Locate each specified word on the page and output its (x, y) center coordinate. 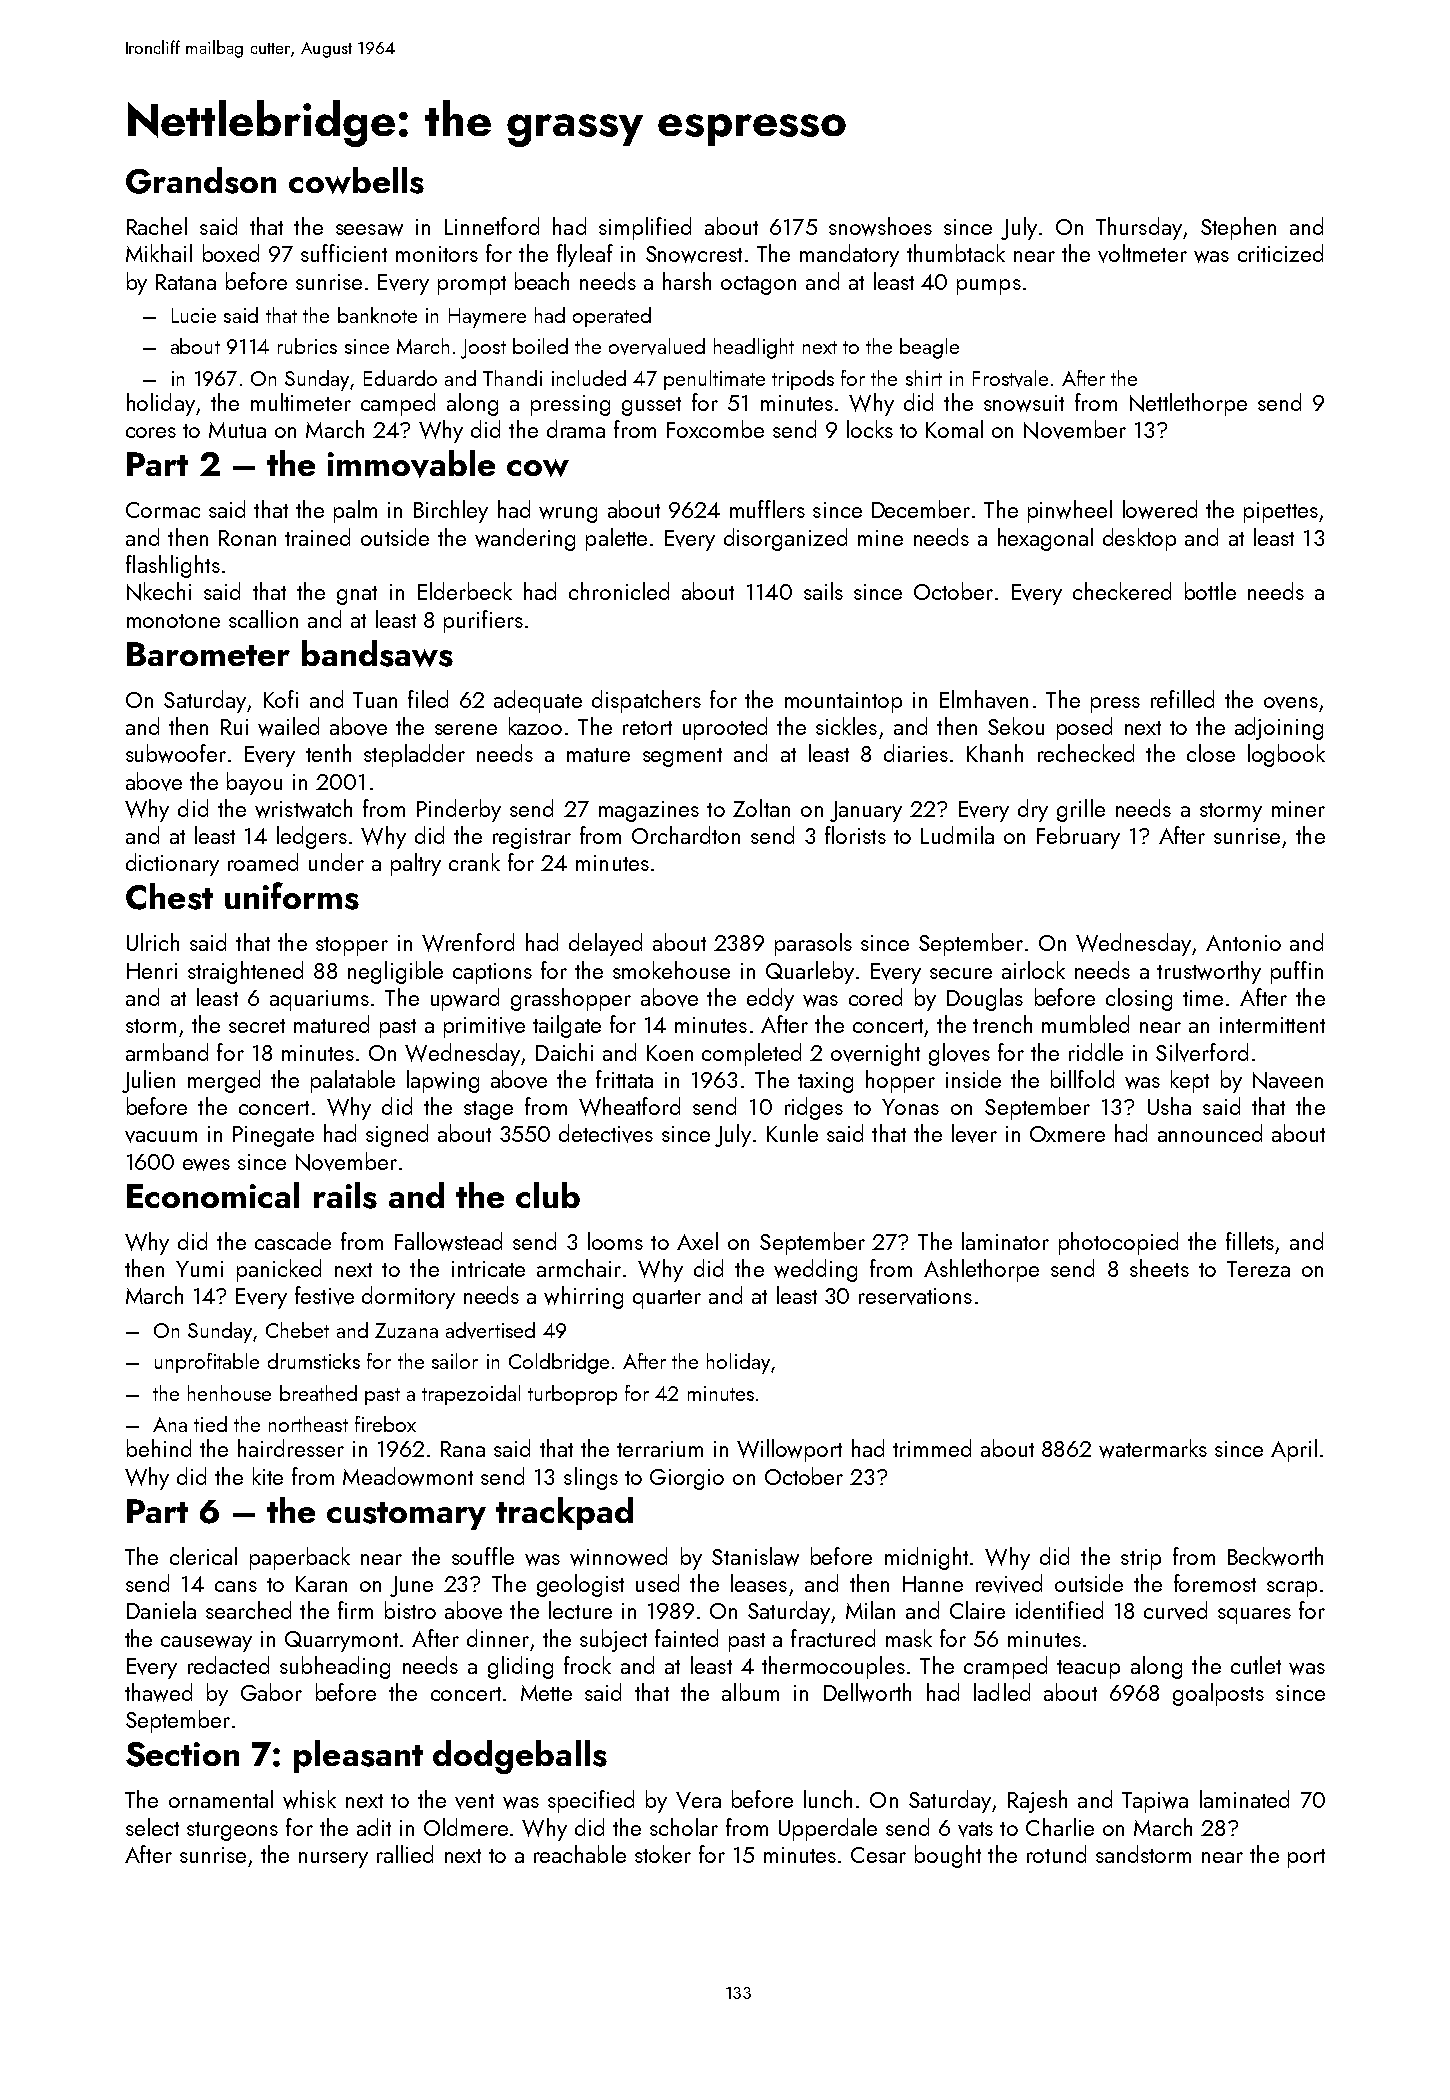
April (1294, 1450)
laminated (1244, 1799)
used (657, 1583)
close (1211, 753)
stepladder (414, 755)
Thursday (1139, 228)
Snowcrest (694, 254)
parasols (813, 944)
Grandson (201, 180)
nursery (333, 1860)
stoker (663, 1854)
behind (159, 1448)
